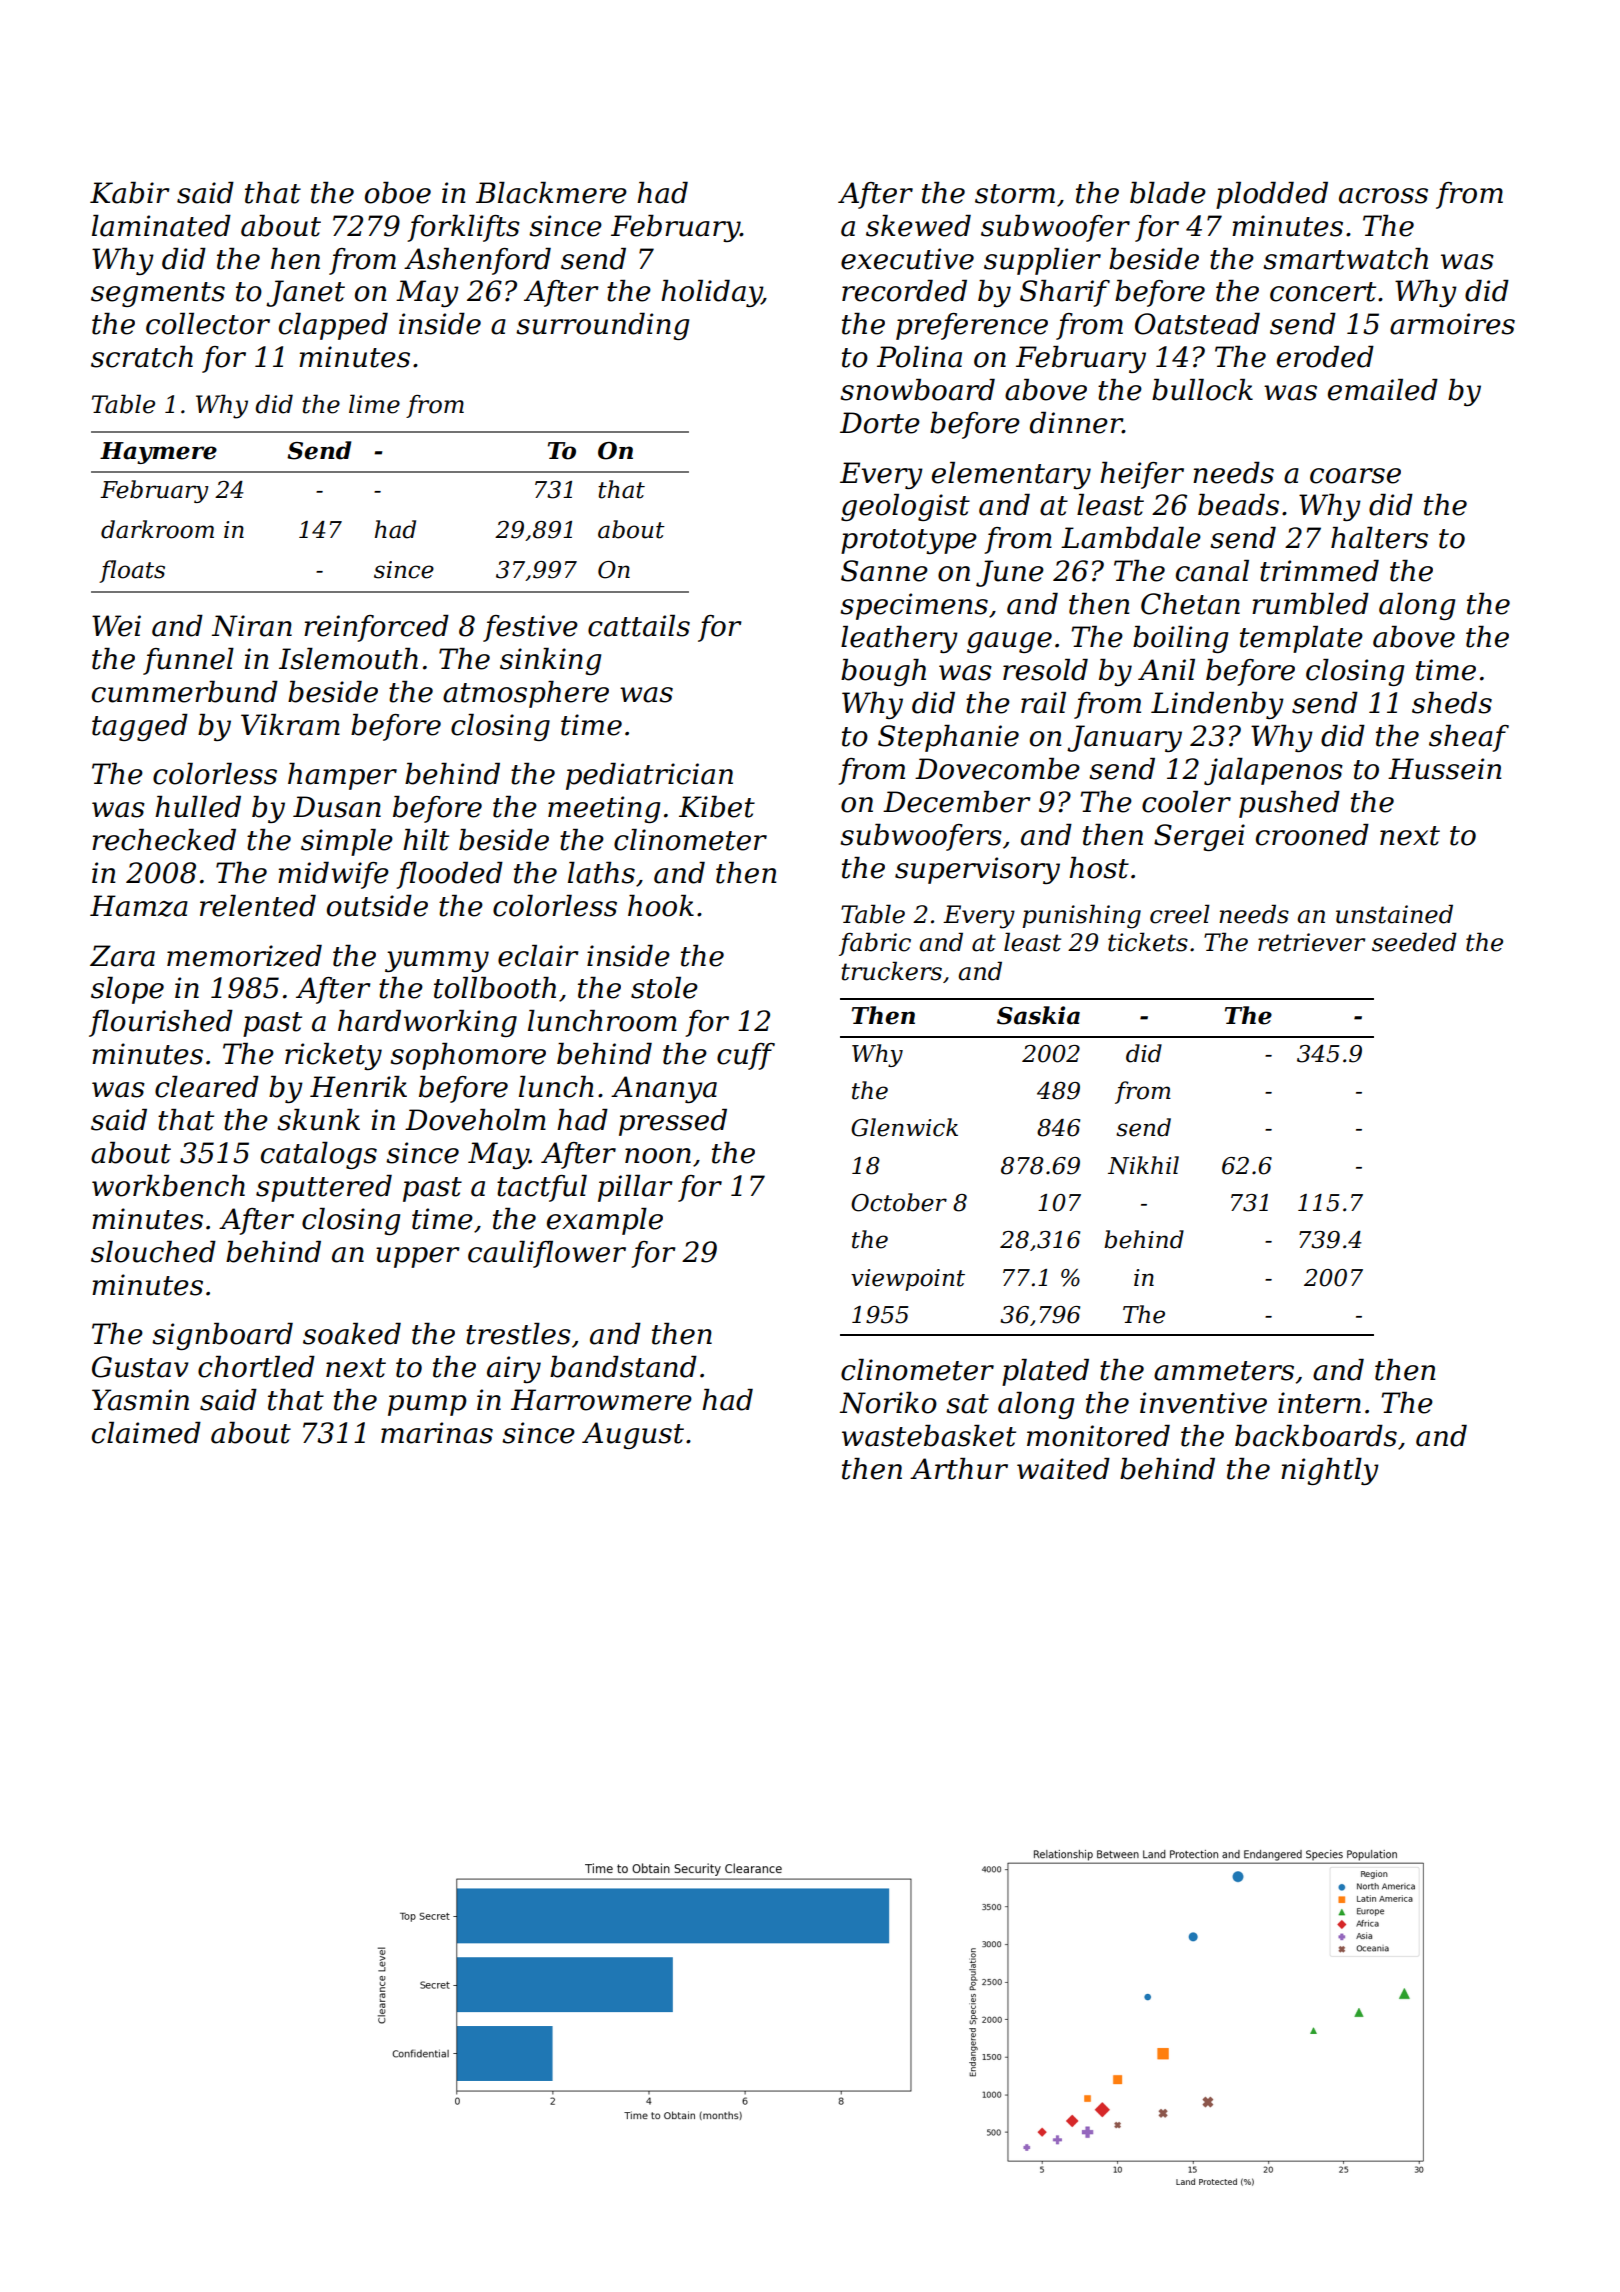  What do you see at coordinates (352, 1334) in the page?
I see `soaked` at bounding box center [352, 1334].
